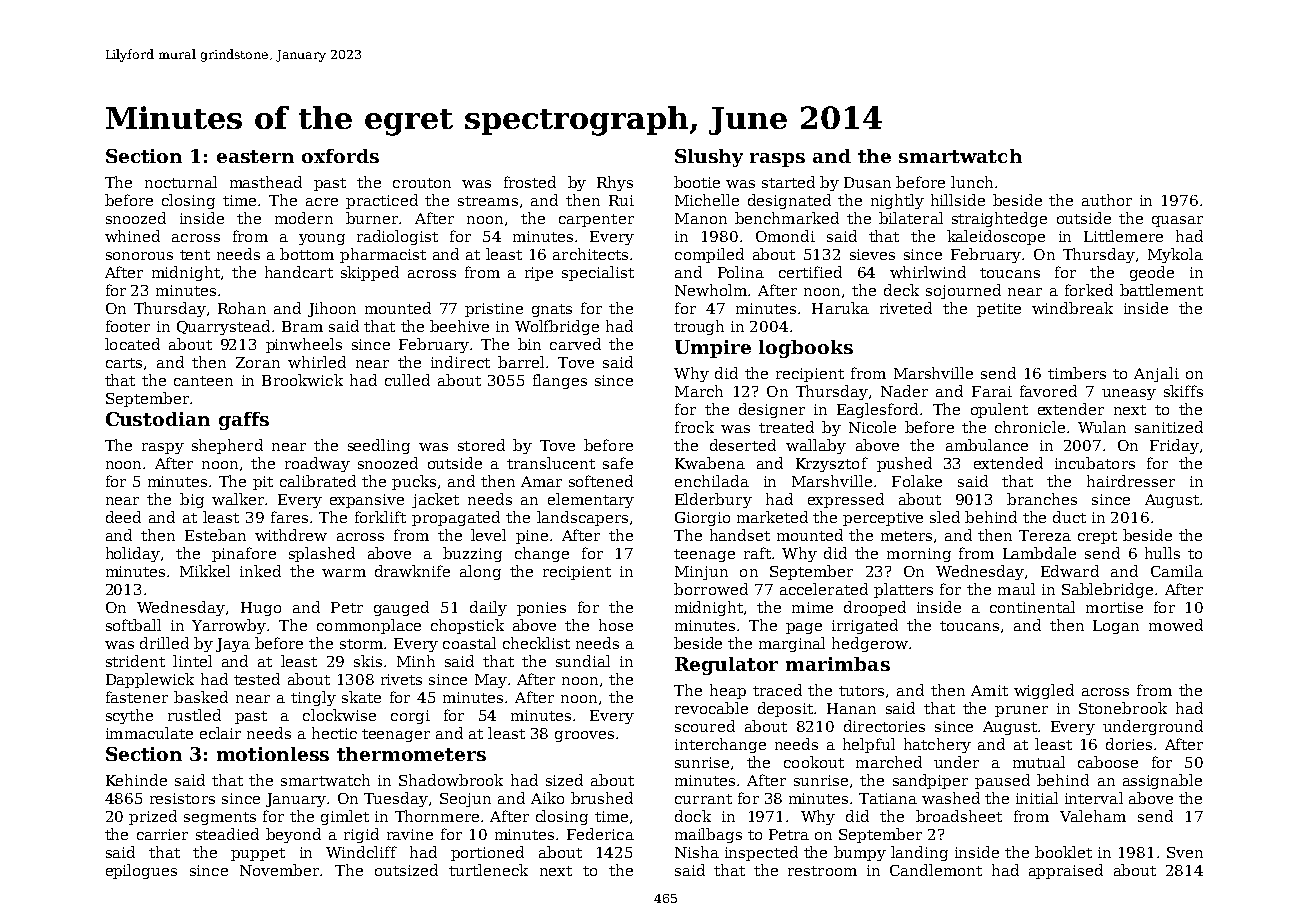  What do you see at coordinates (1177, 221) in the document?
I see `quasar` at bounding box center [1177, 221].
